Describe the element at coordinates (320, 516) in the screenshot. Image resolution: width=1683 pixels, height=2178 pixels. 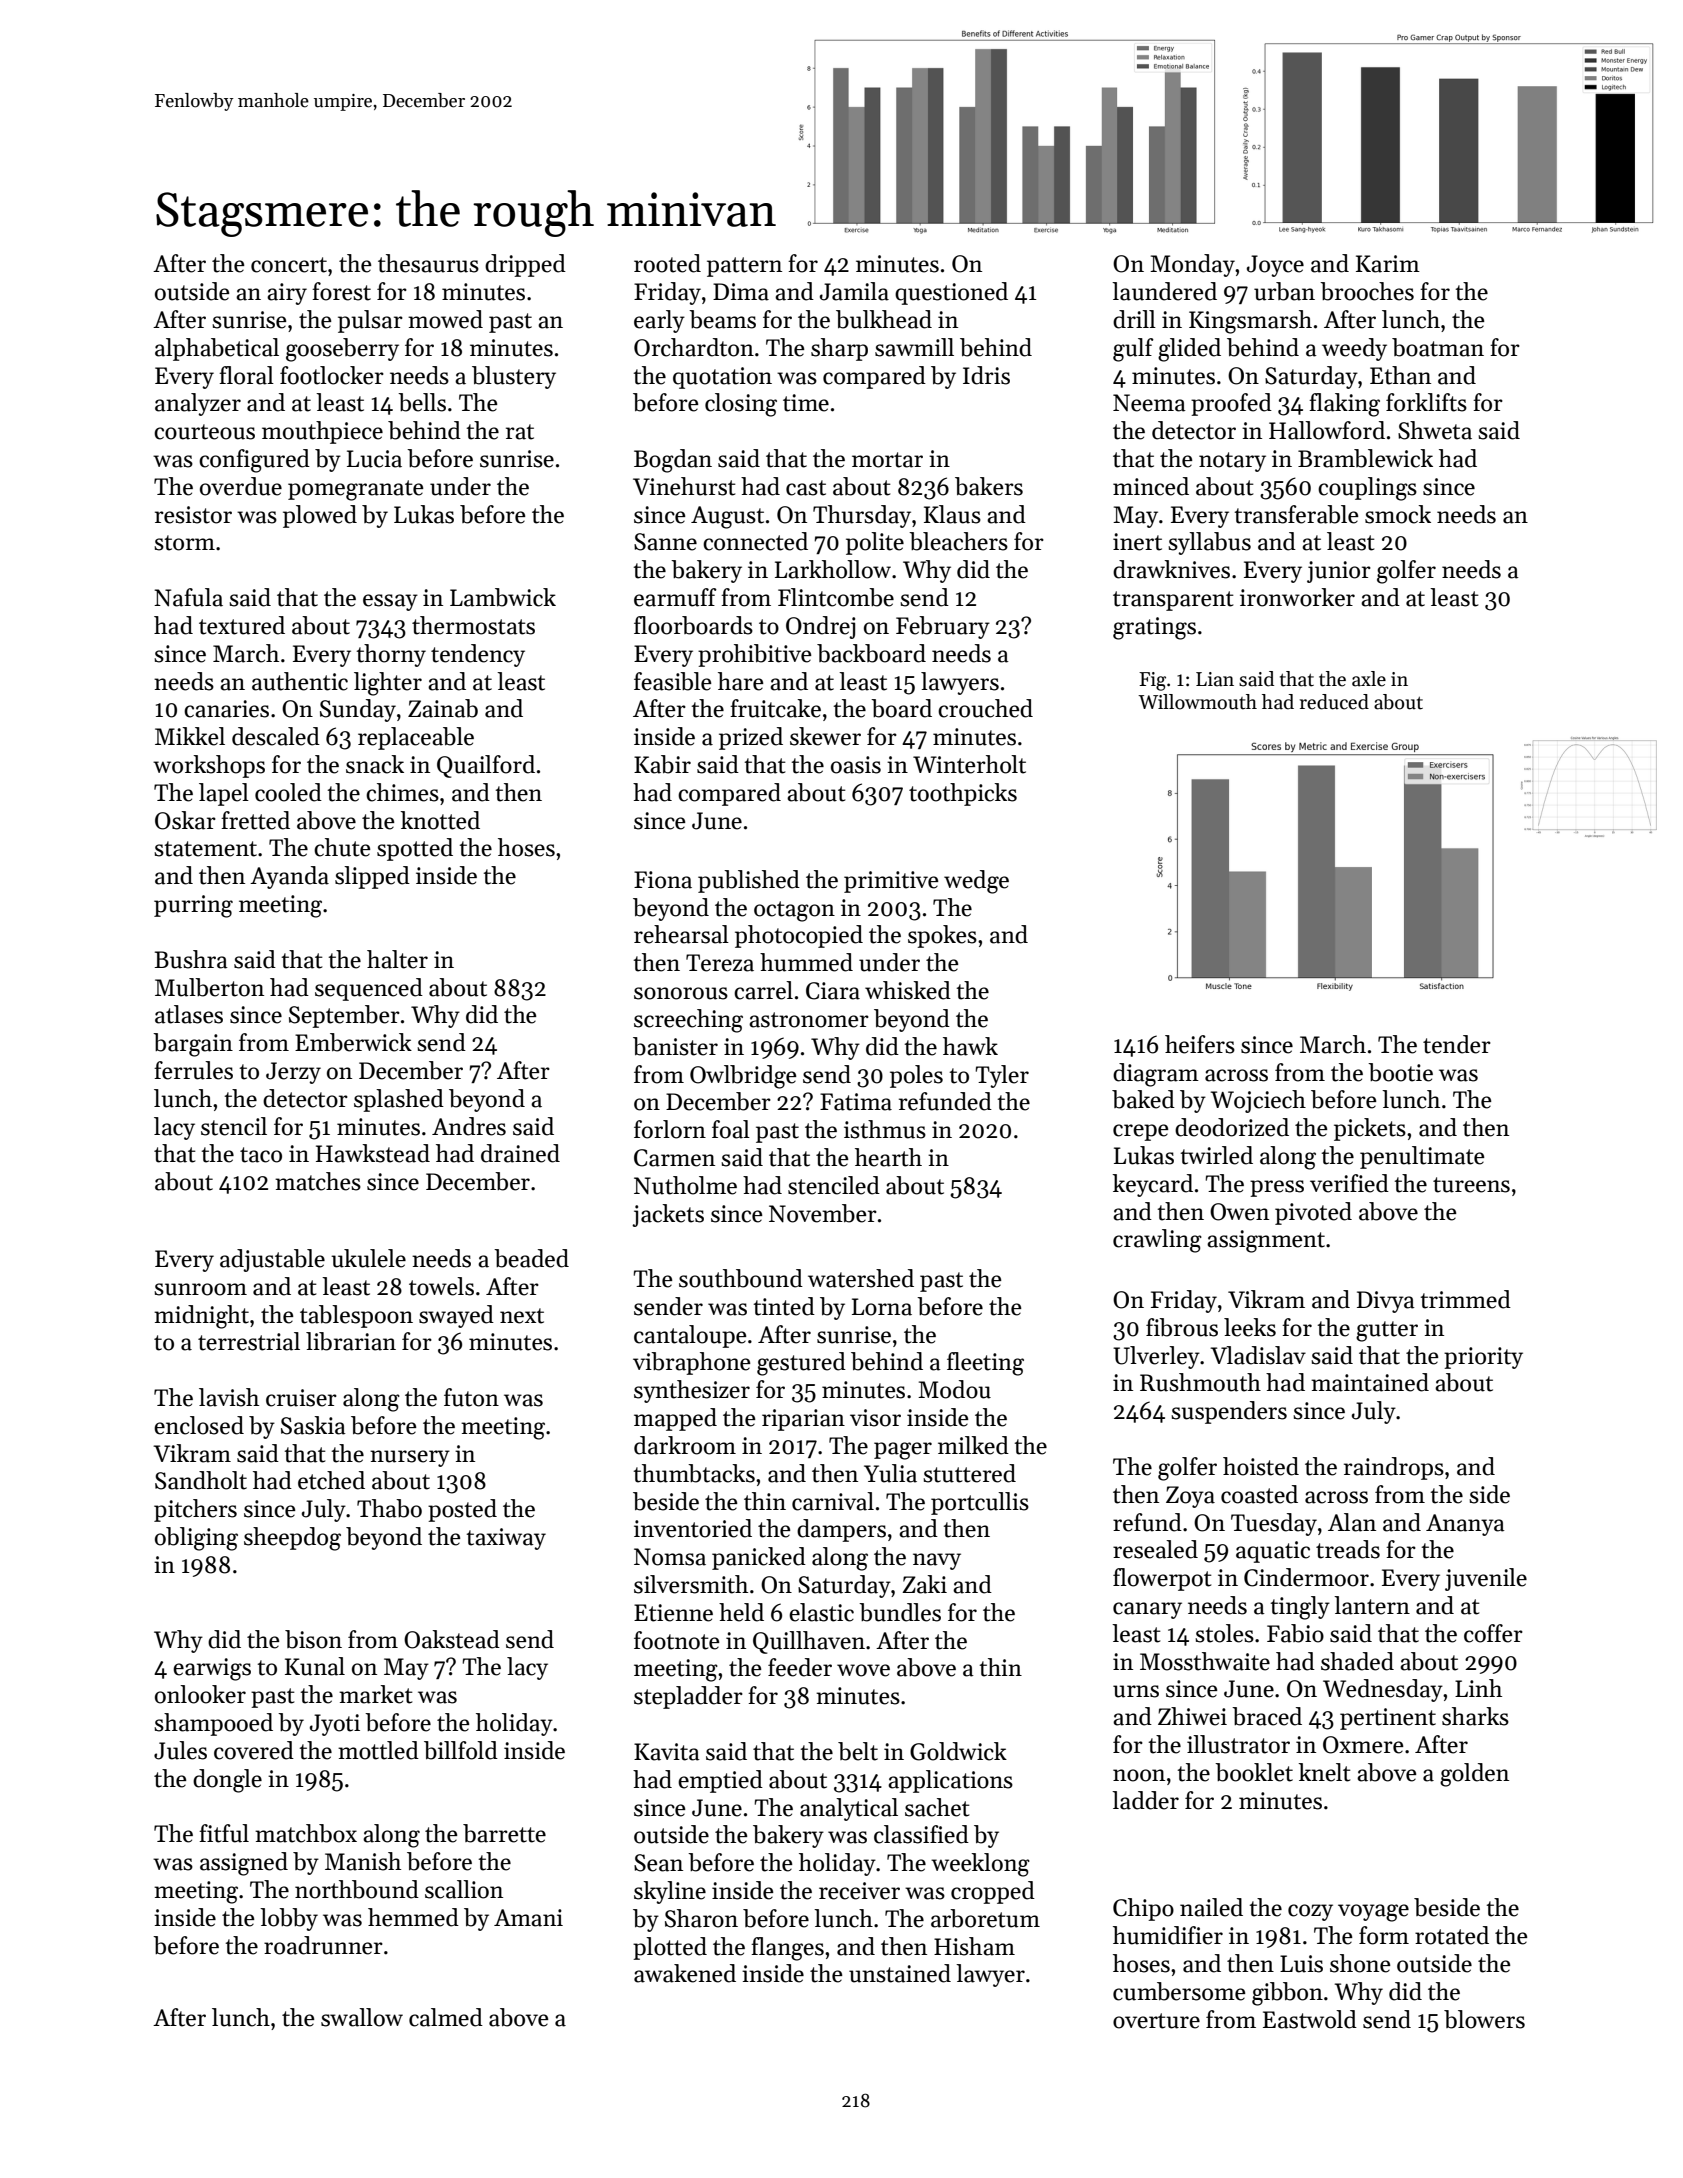
I see `plowed` at that location.
